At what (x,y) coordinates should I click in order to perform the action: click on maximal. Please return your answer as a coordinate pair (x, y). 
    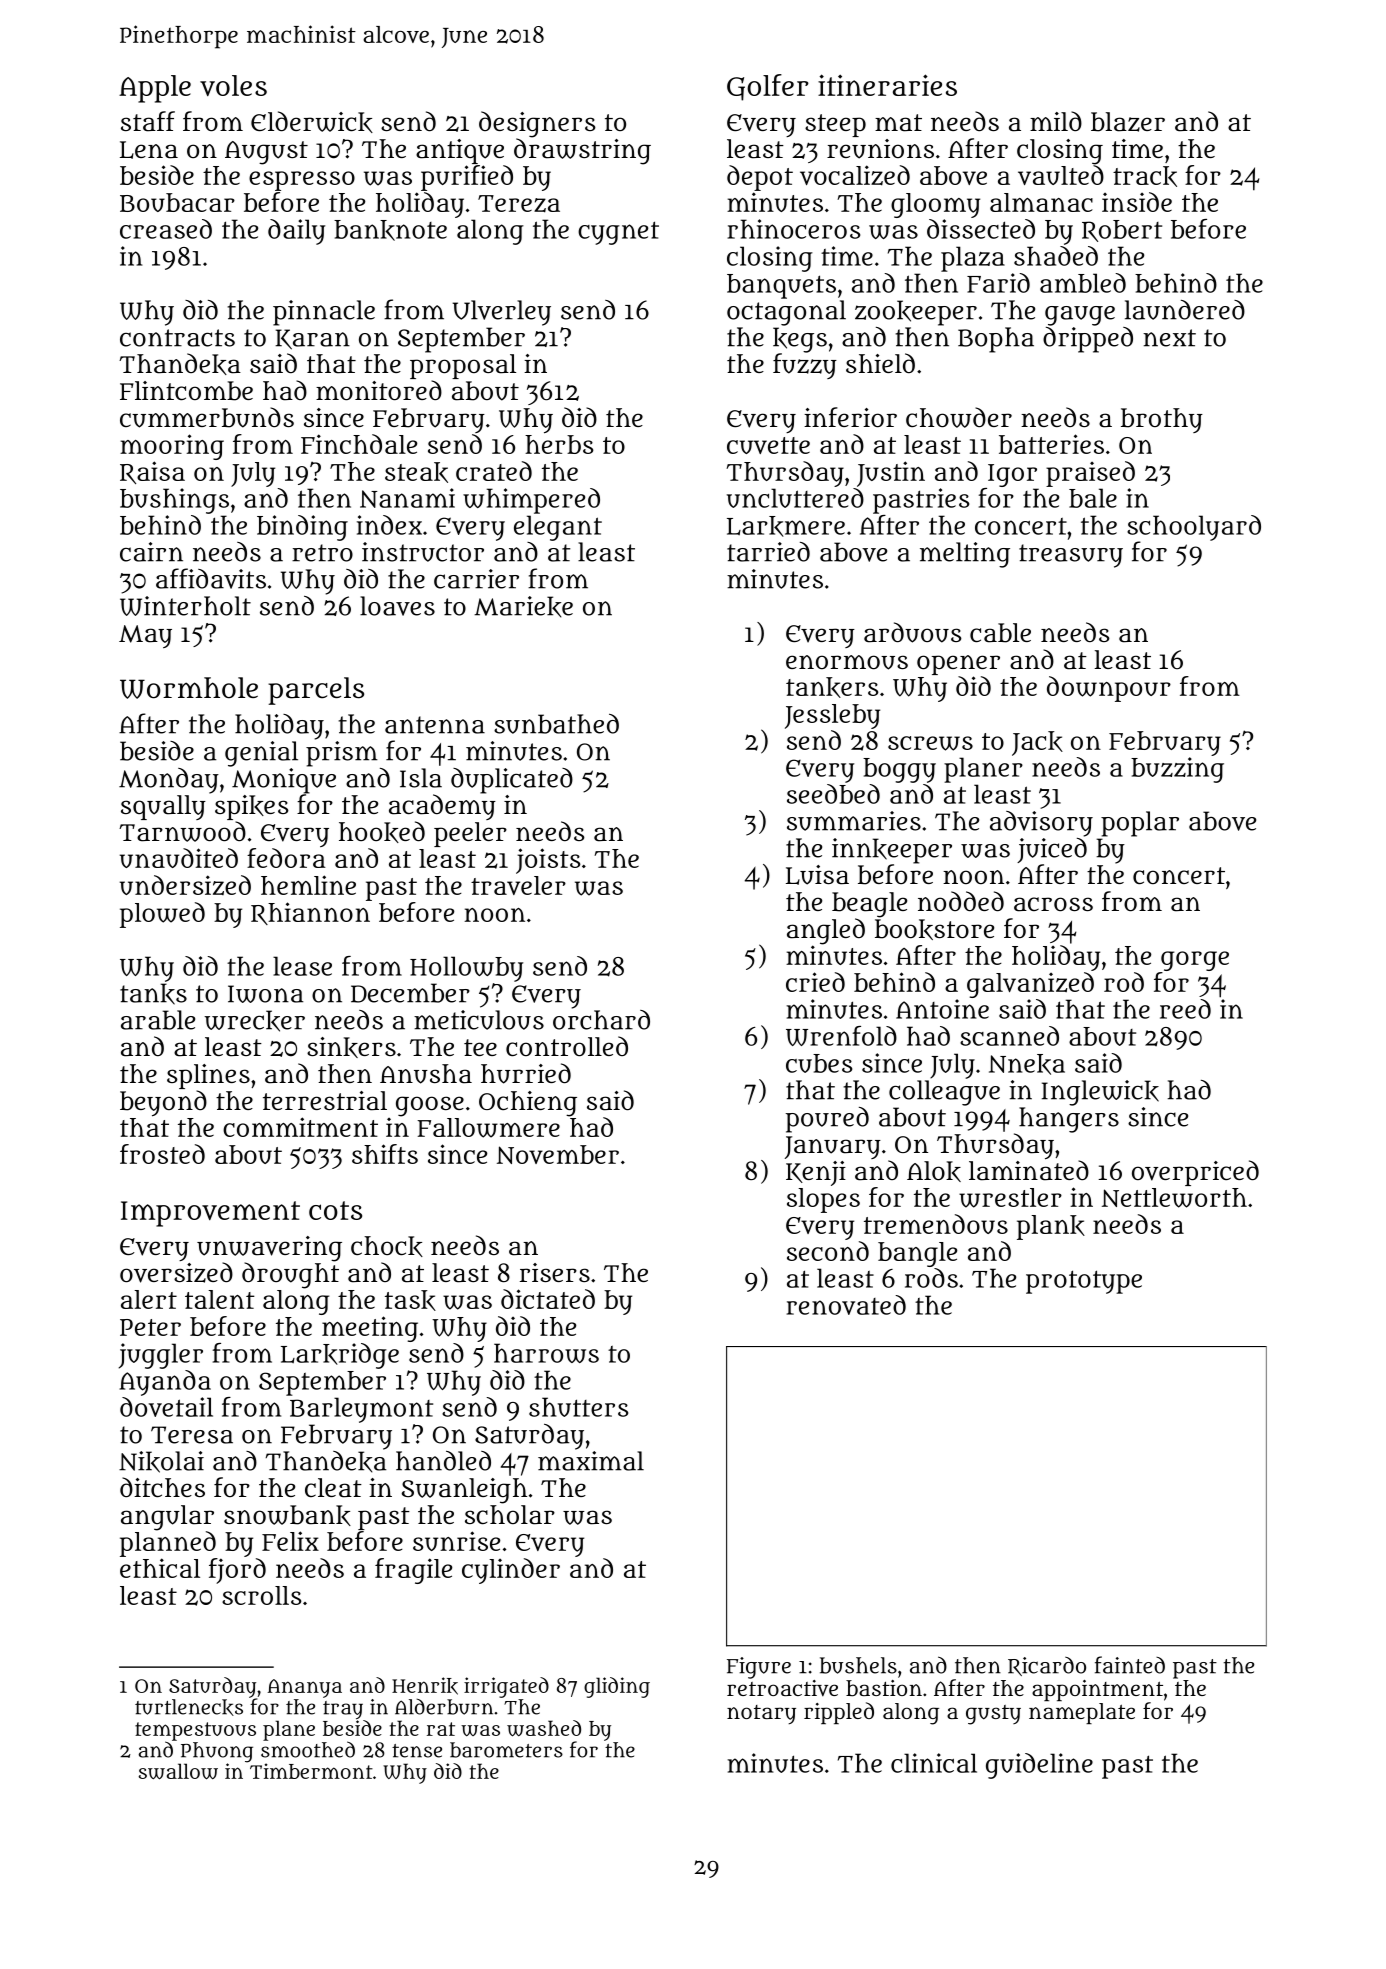
    Looking at the image, I should click on (591, 1461).
